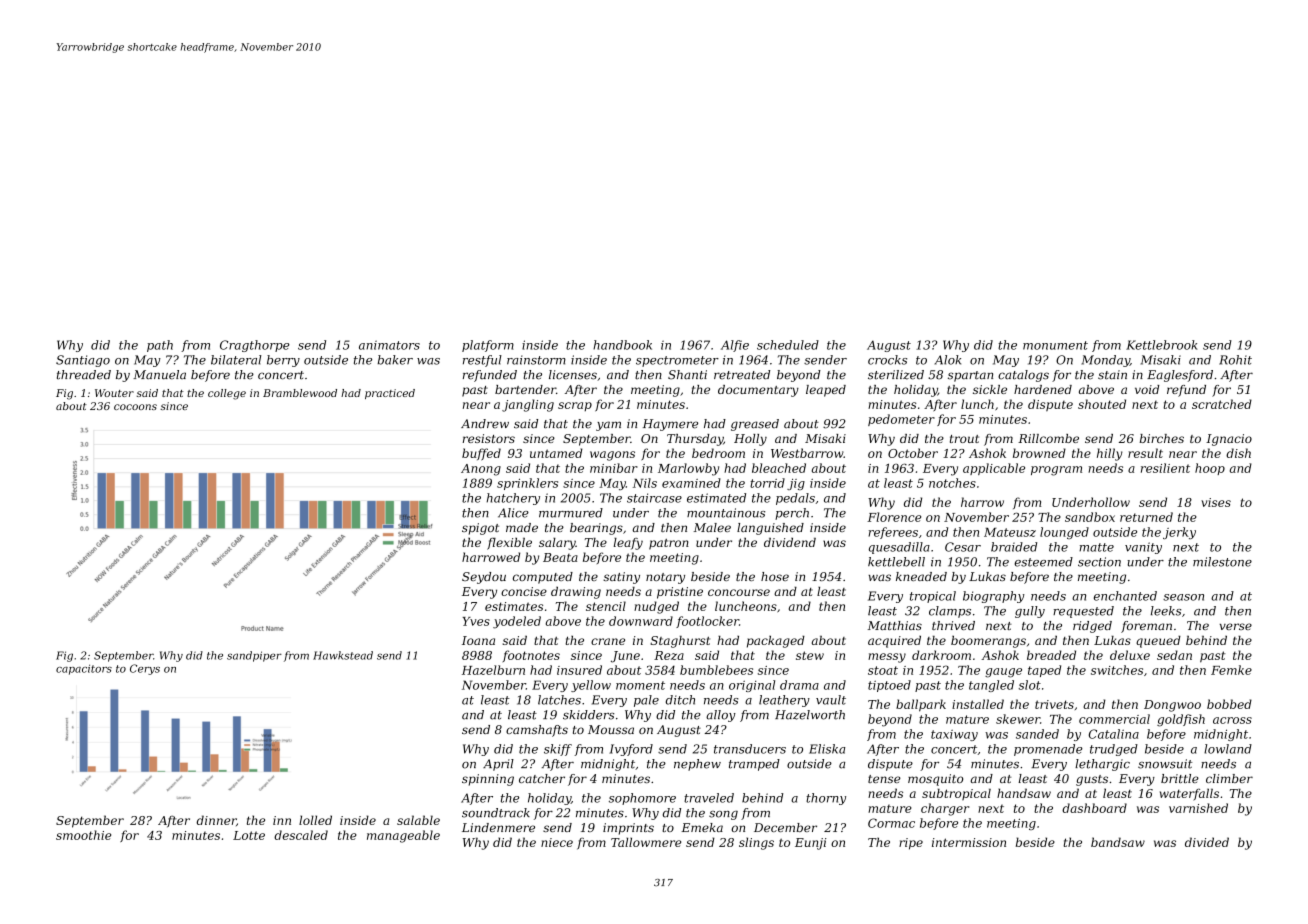 This screenshot has height=924, width=1308. What do you see at coordinates (83, 835) in the screenshot?
I see `smoothie` at bounding box center [83, 835].
